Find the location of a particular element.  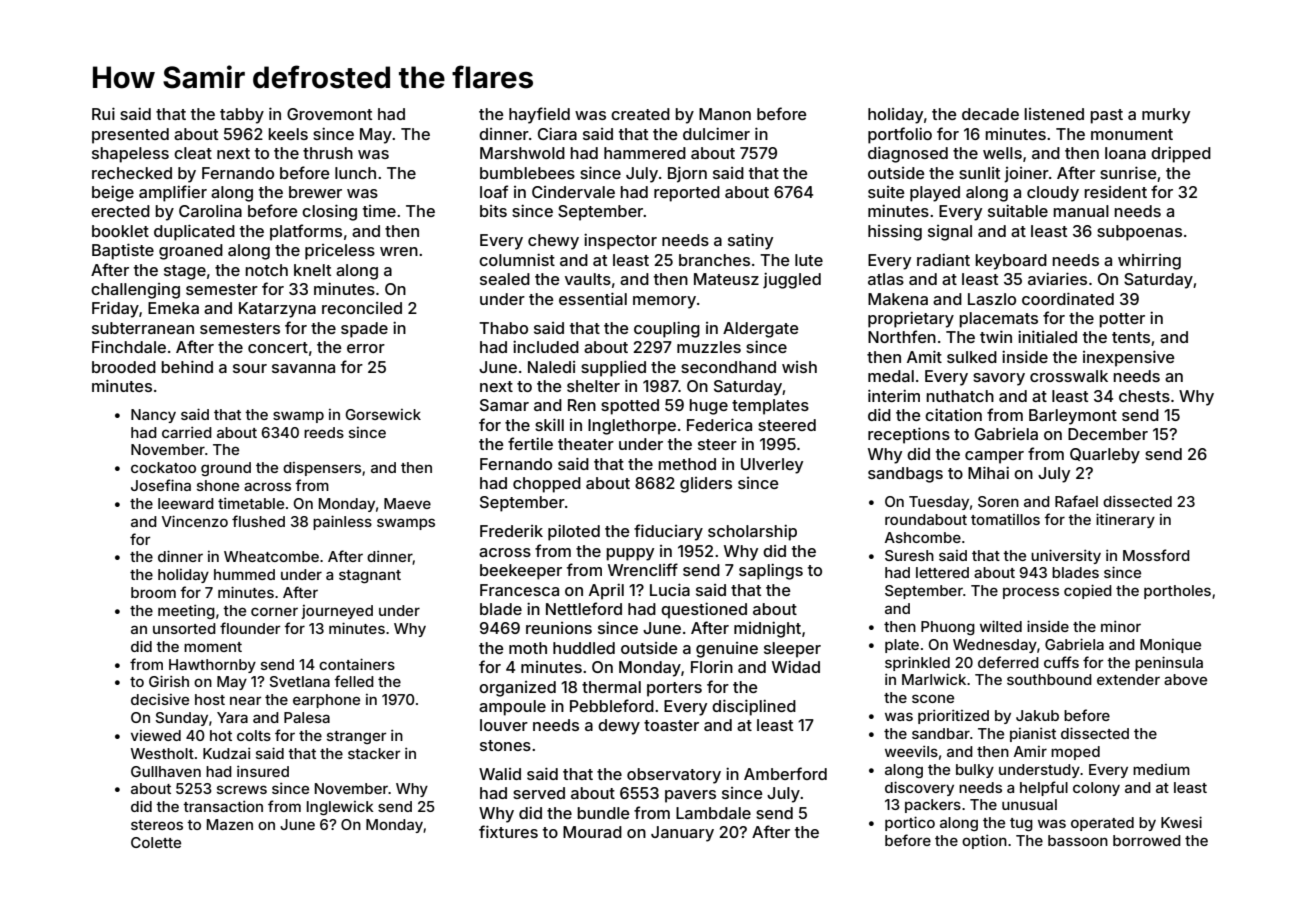

coordinated is located at coordinates (1068, 298).
